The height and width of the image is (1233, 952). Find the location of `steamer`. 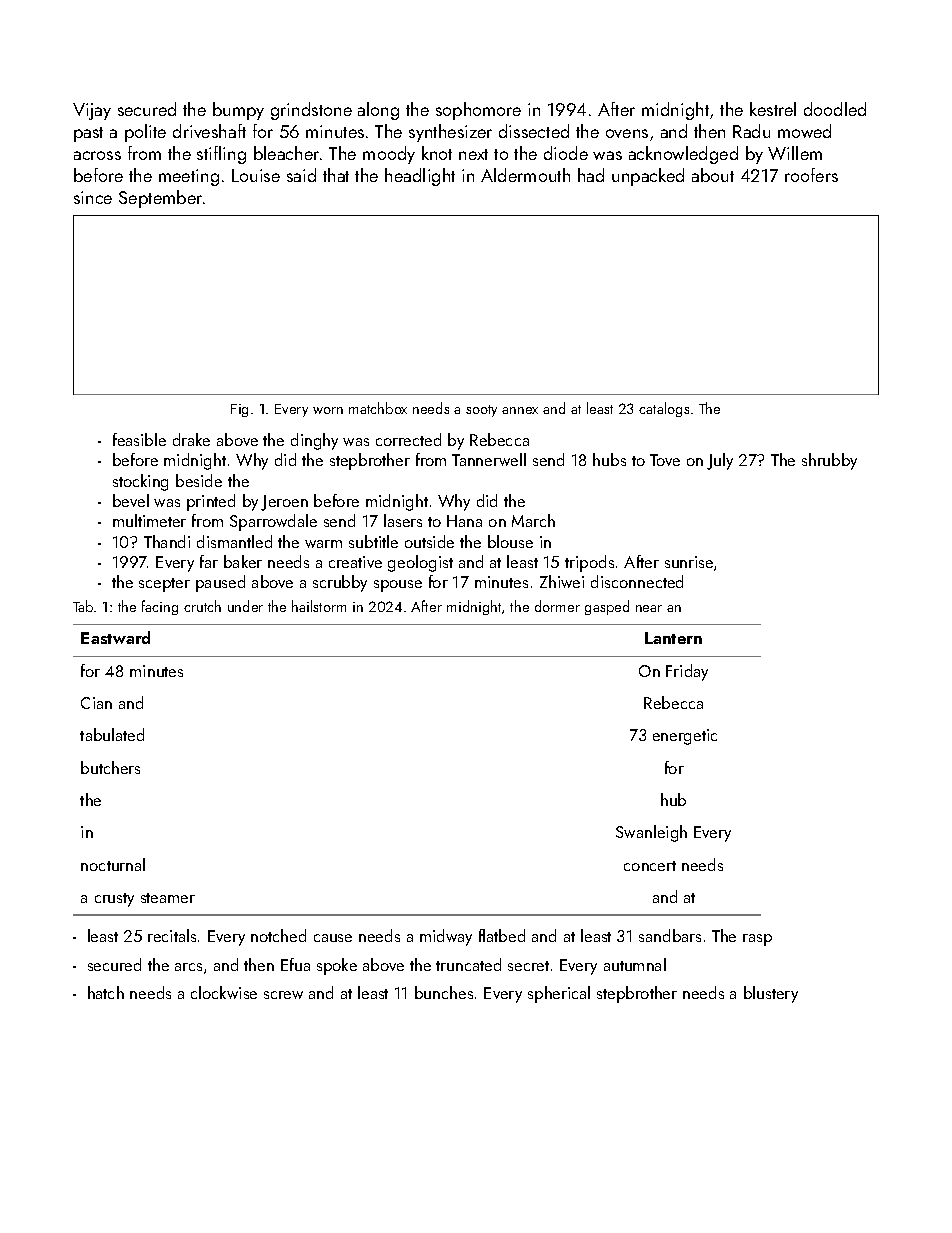

steamer is located at coordinates (168, 898).
